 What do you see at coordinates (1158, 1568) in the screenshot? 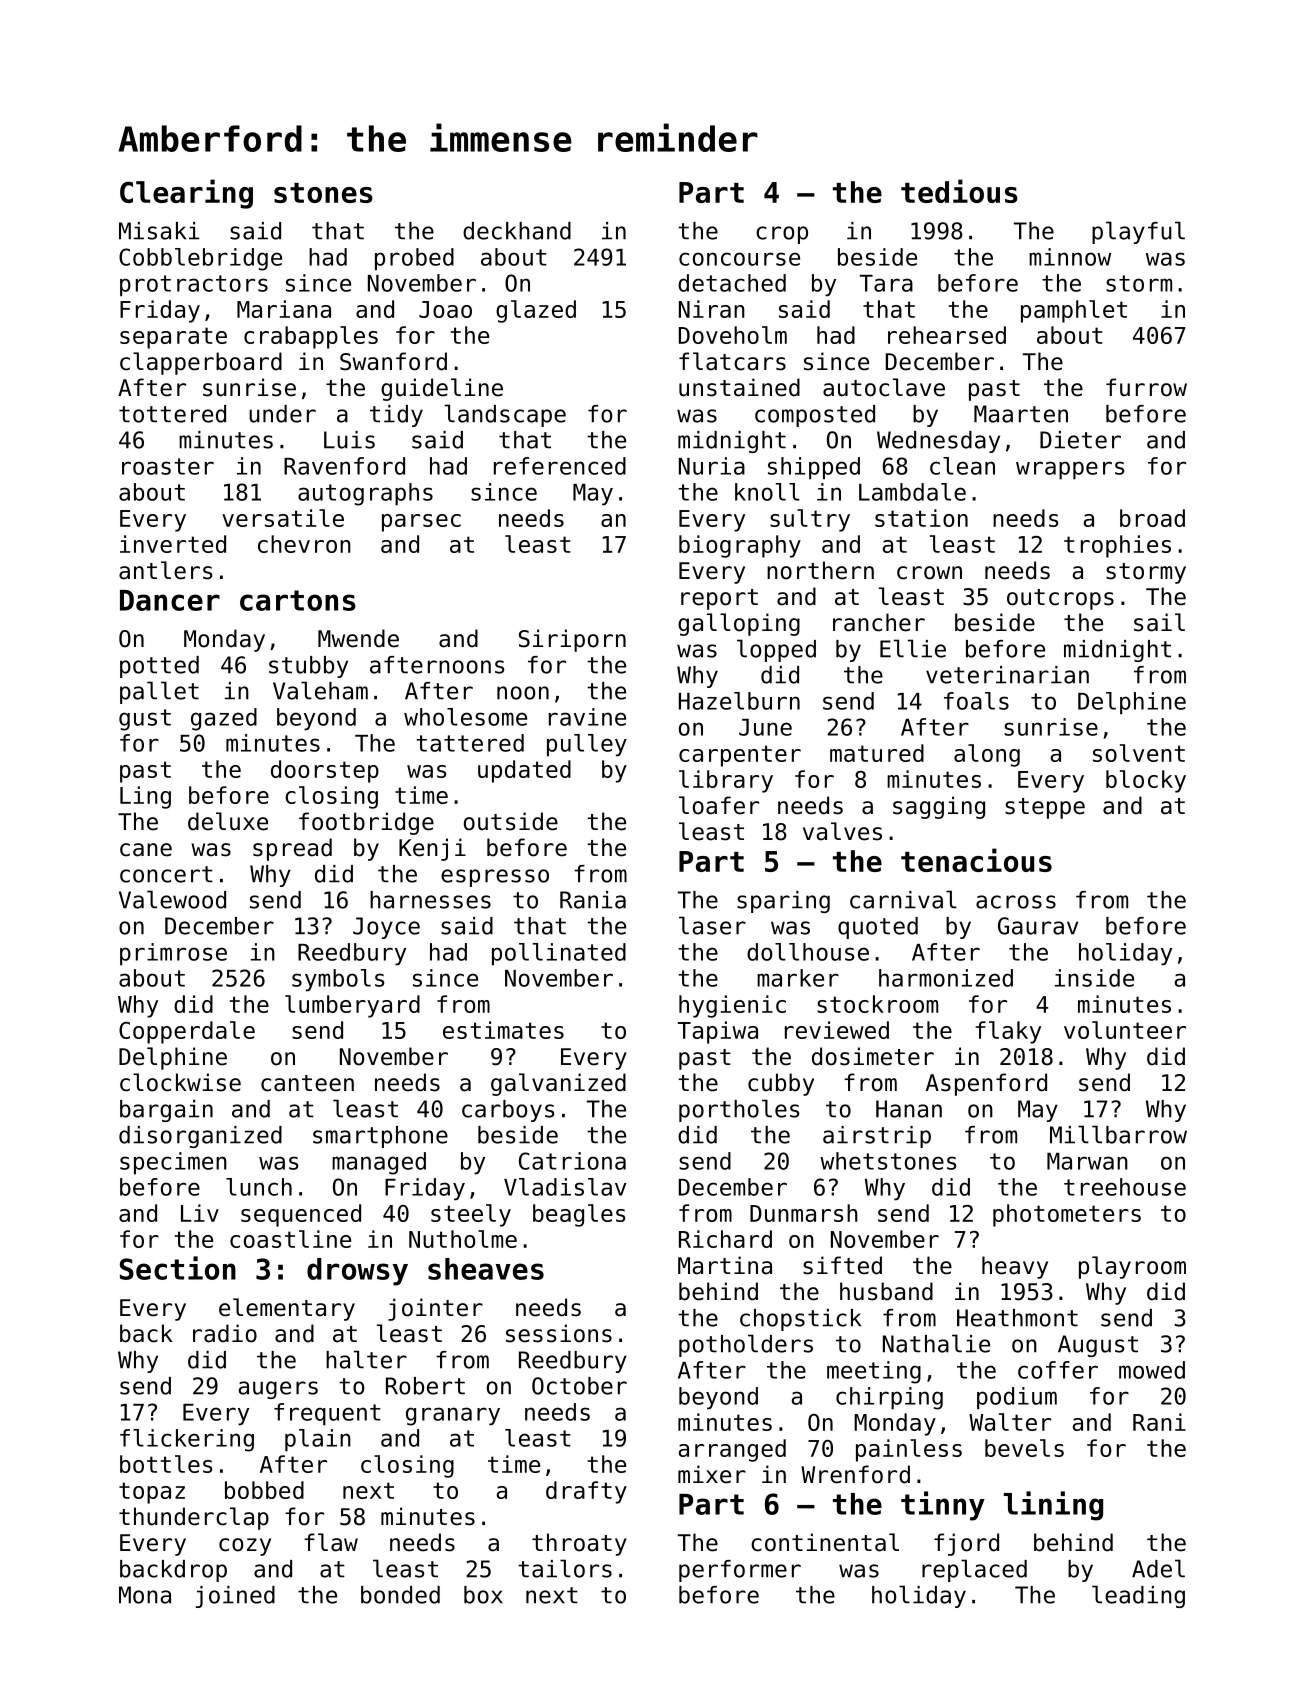
I see `Adel` at bounding box center [1158, 1568].
